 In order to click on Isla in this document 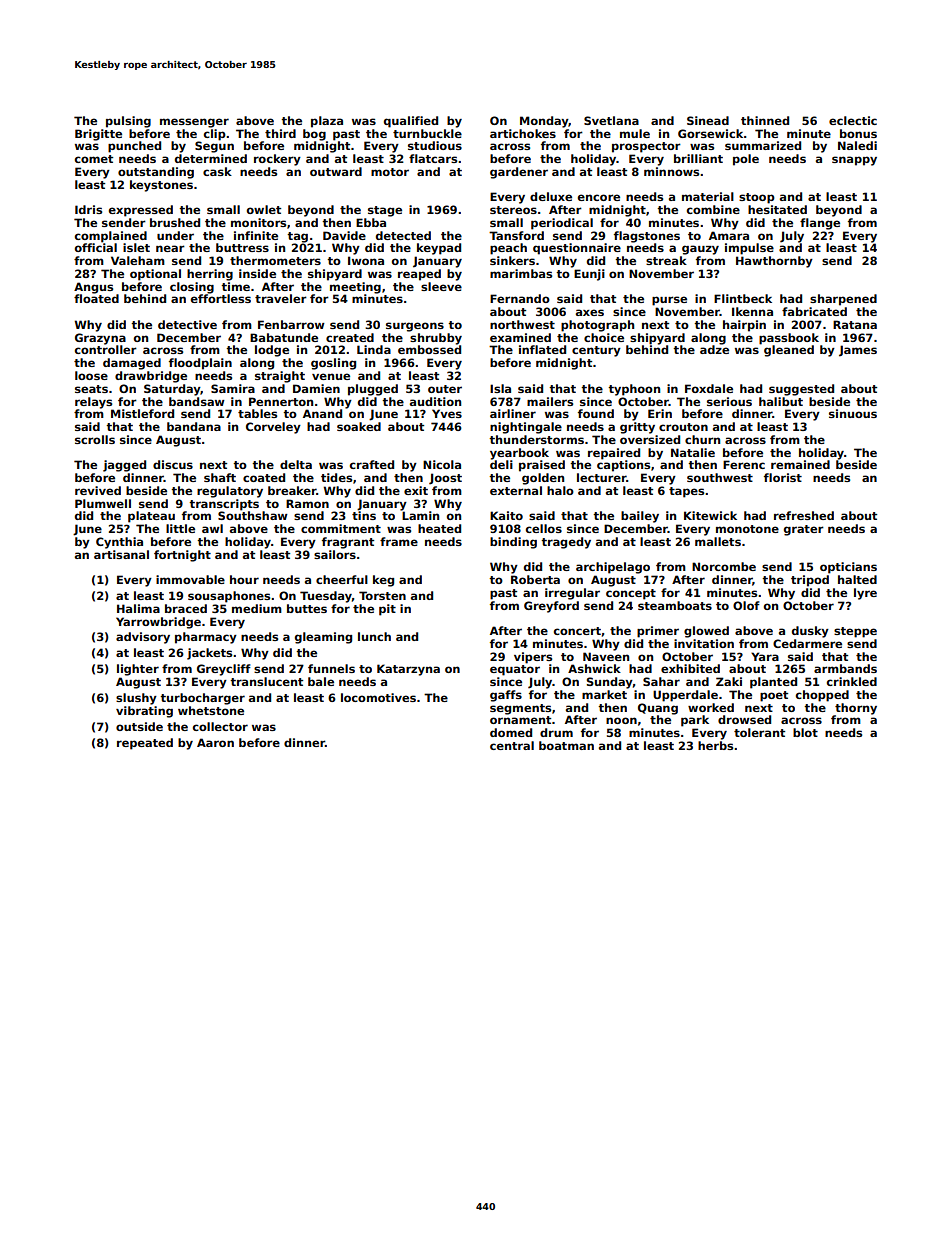, I will do `click(500, 388)`.
